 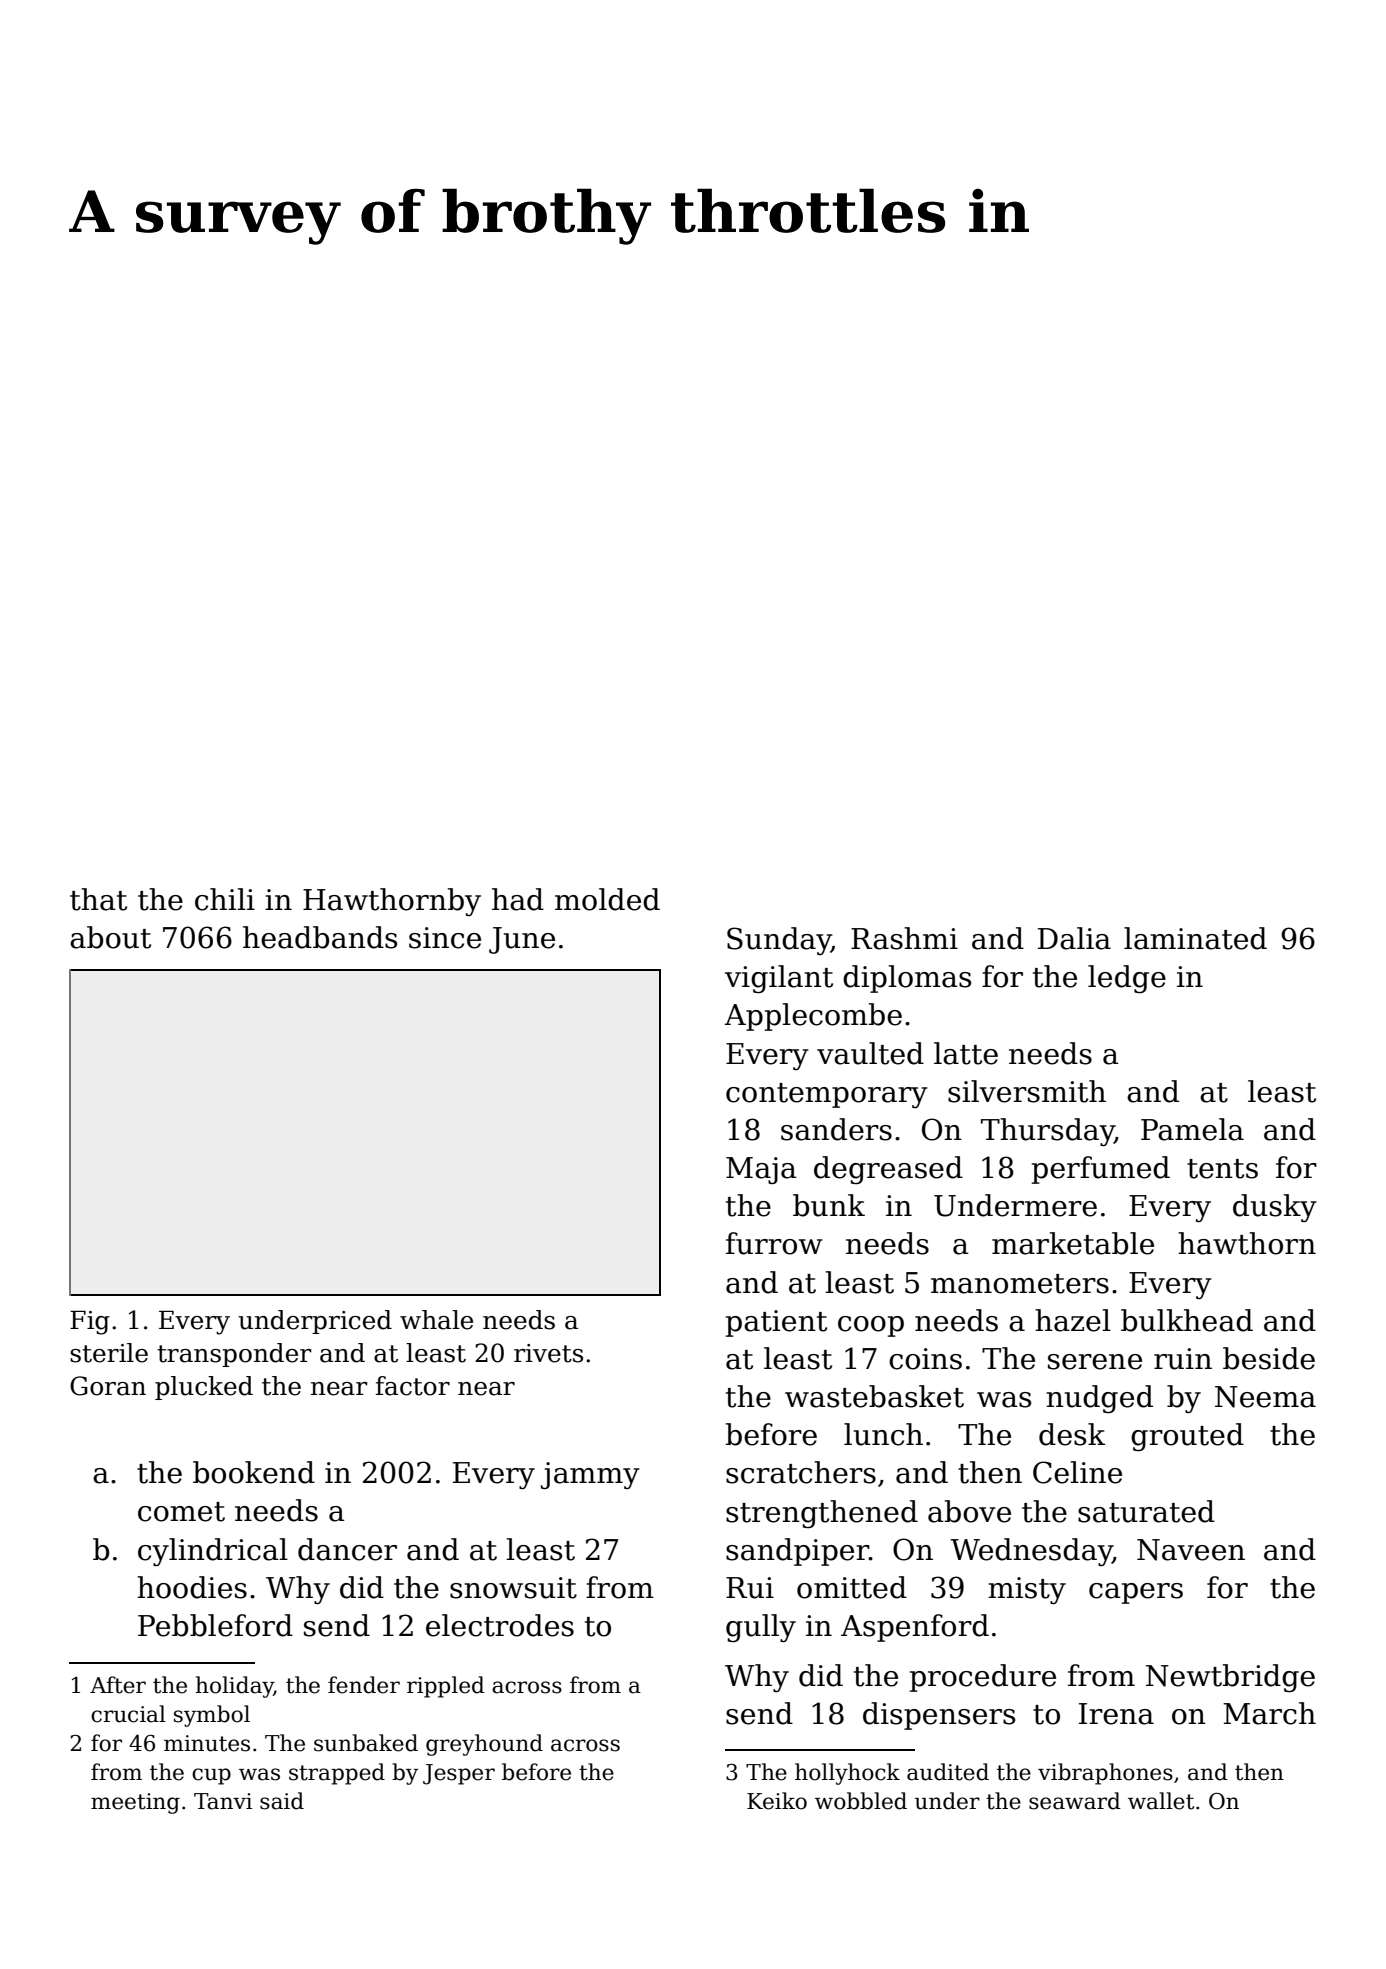 What do you see at coordinates (761, 1628) in the screenshot?
I see `gully` at bounding box center [761, 1628].
